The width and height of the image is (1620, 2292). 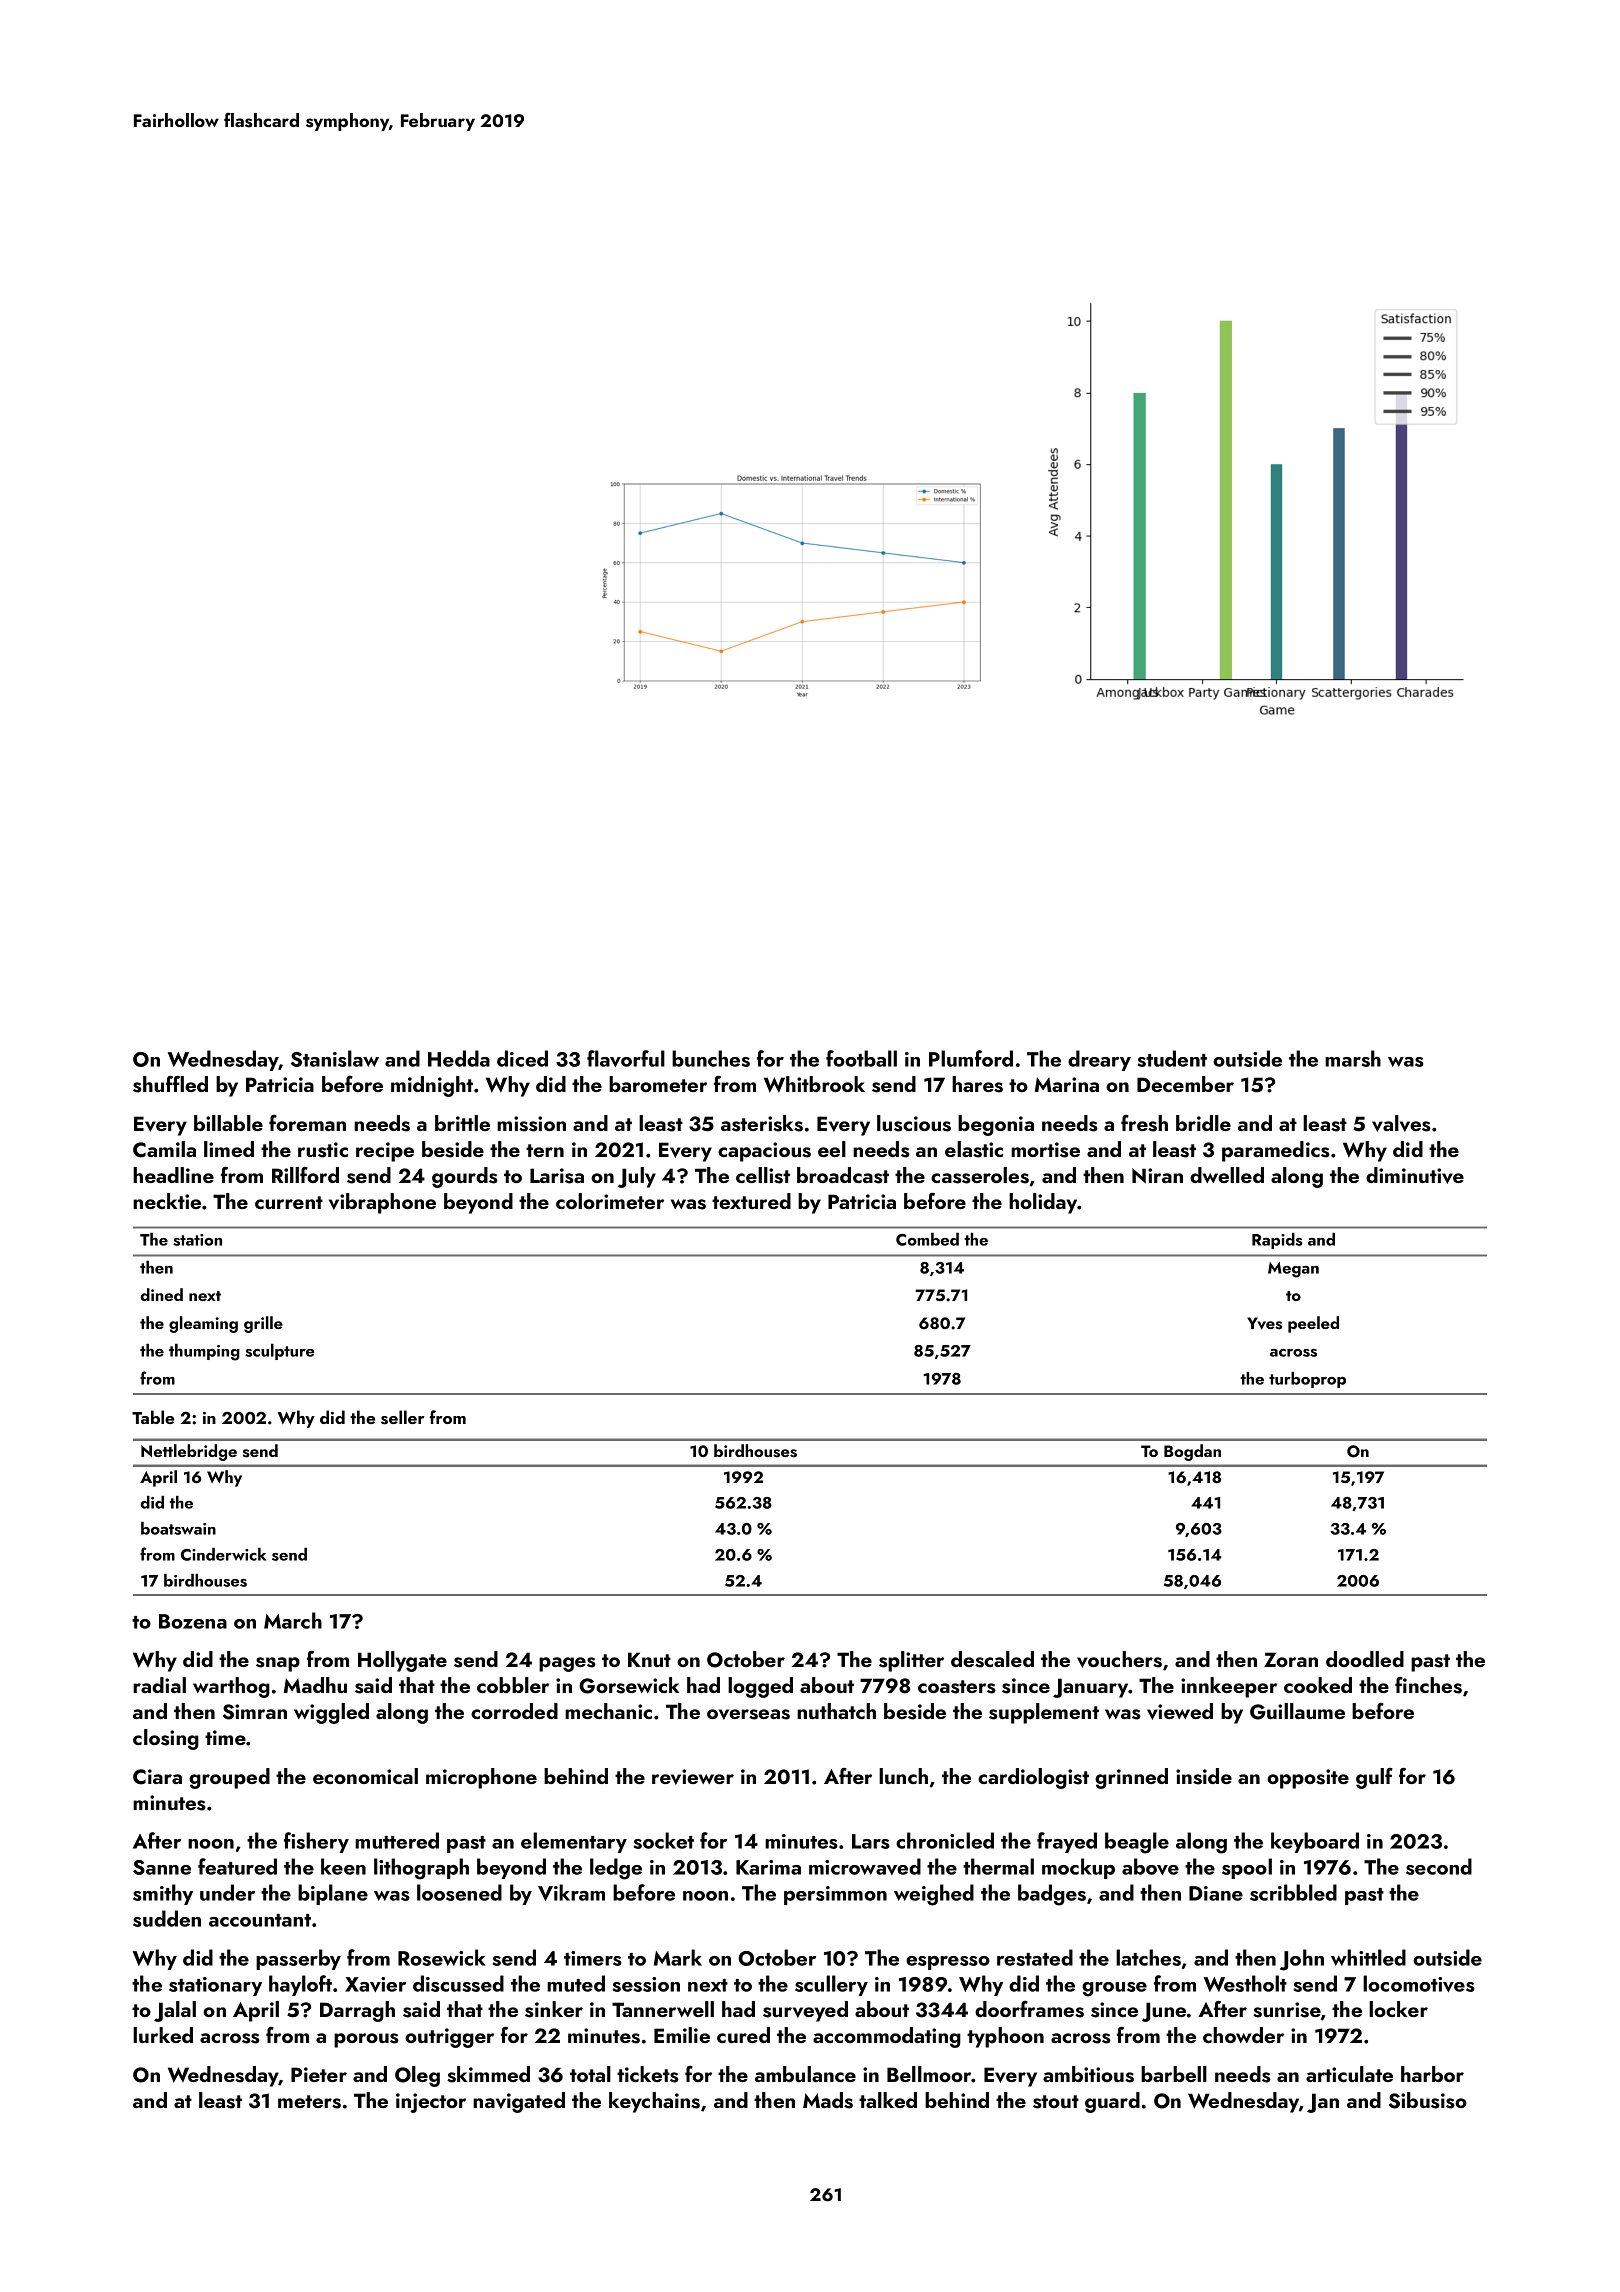 I want to click on Pieter, so click(x=319, y=2074).
